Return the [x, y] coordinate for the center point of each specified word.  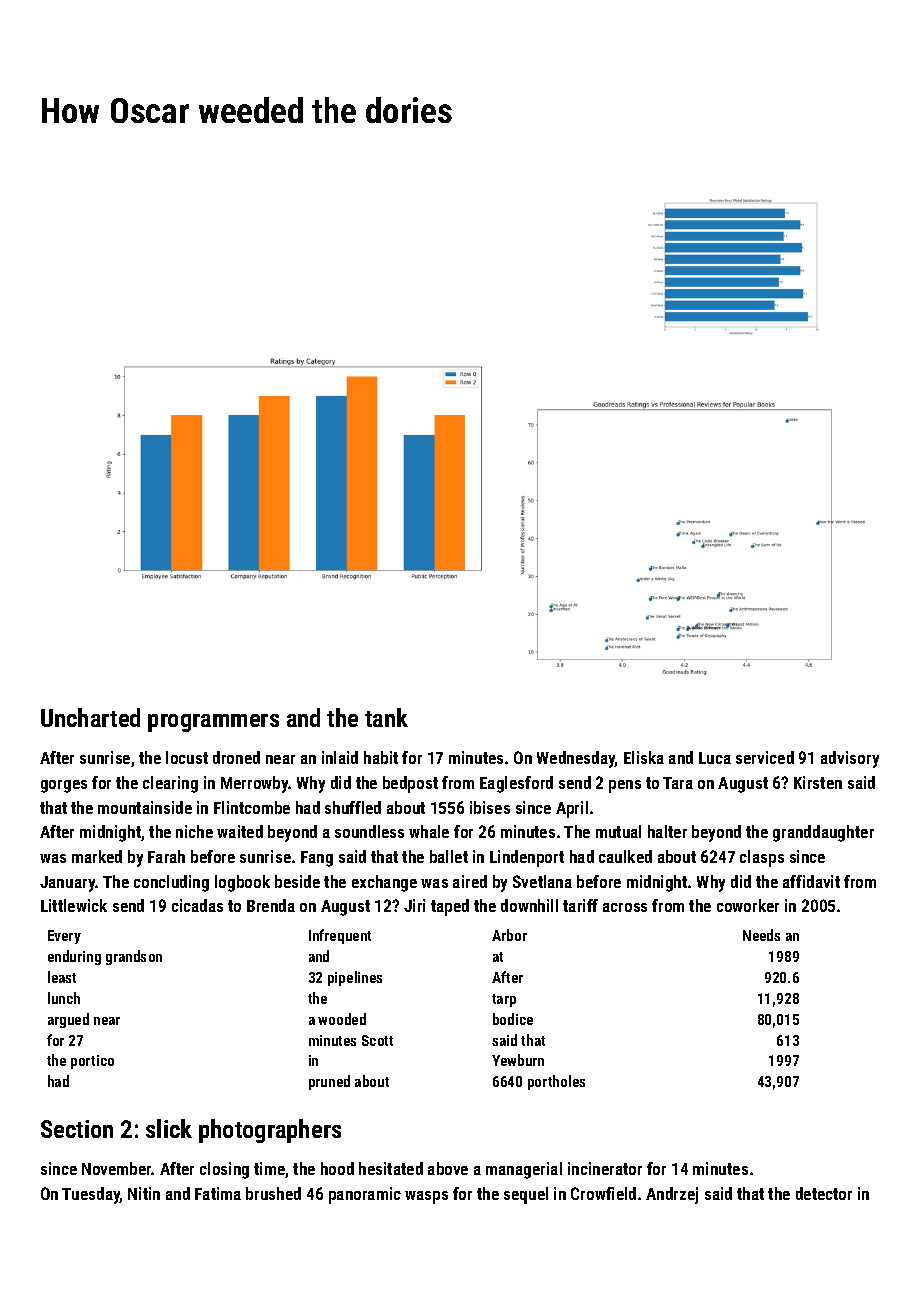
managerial [524, 1170]
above [448, 1168]
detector [824, 1193]
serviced [765, 757]
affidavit [811, 881]
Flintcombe [252, 807]
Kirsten [818, 782]
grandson [134, 957]
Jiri [414, 905]
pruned [329, 1082]
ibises [490, 807]
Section [77, 1129]
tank [386, 717]
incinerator [605, 1168]
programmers [213, 723]
